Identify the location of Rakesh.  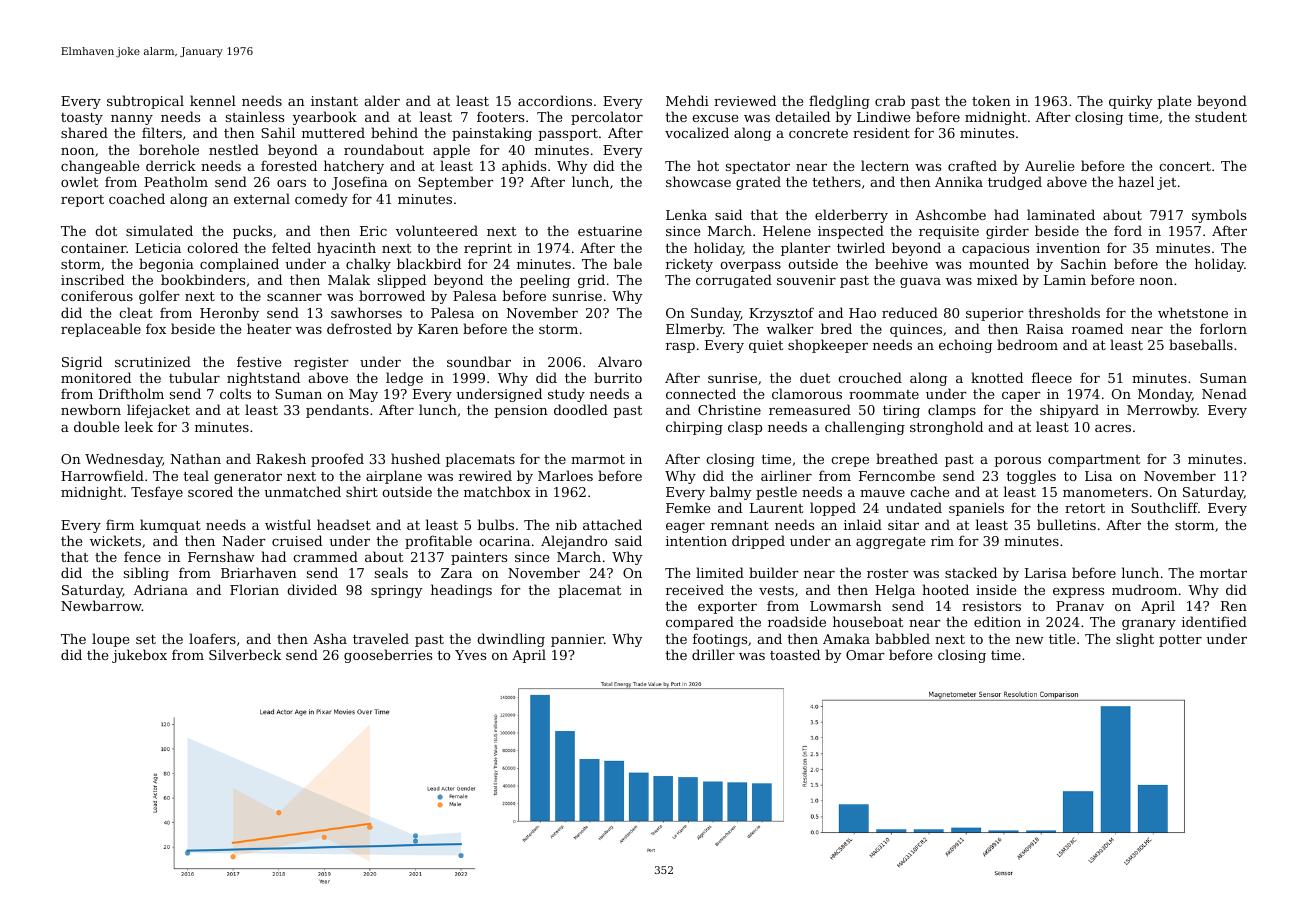
(281, 458).
